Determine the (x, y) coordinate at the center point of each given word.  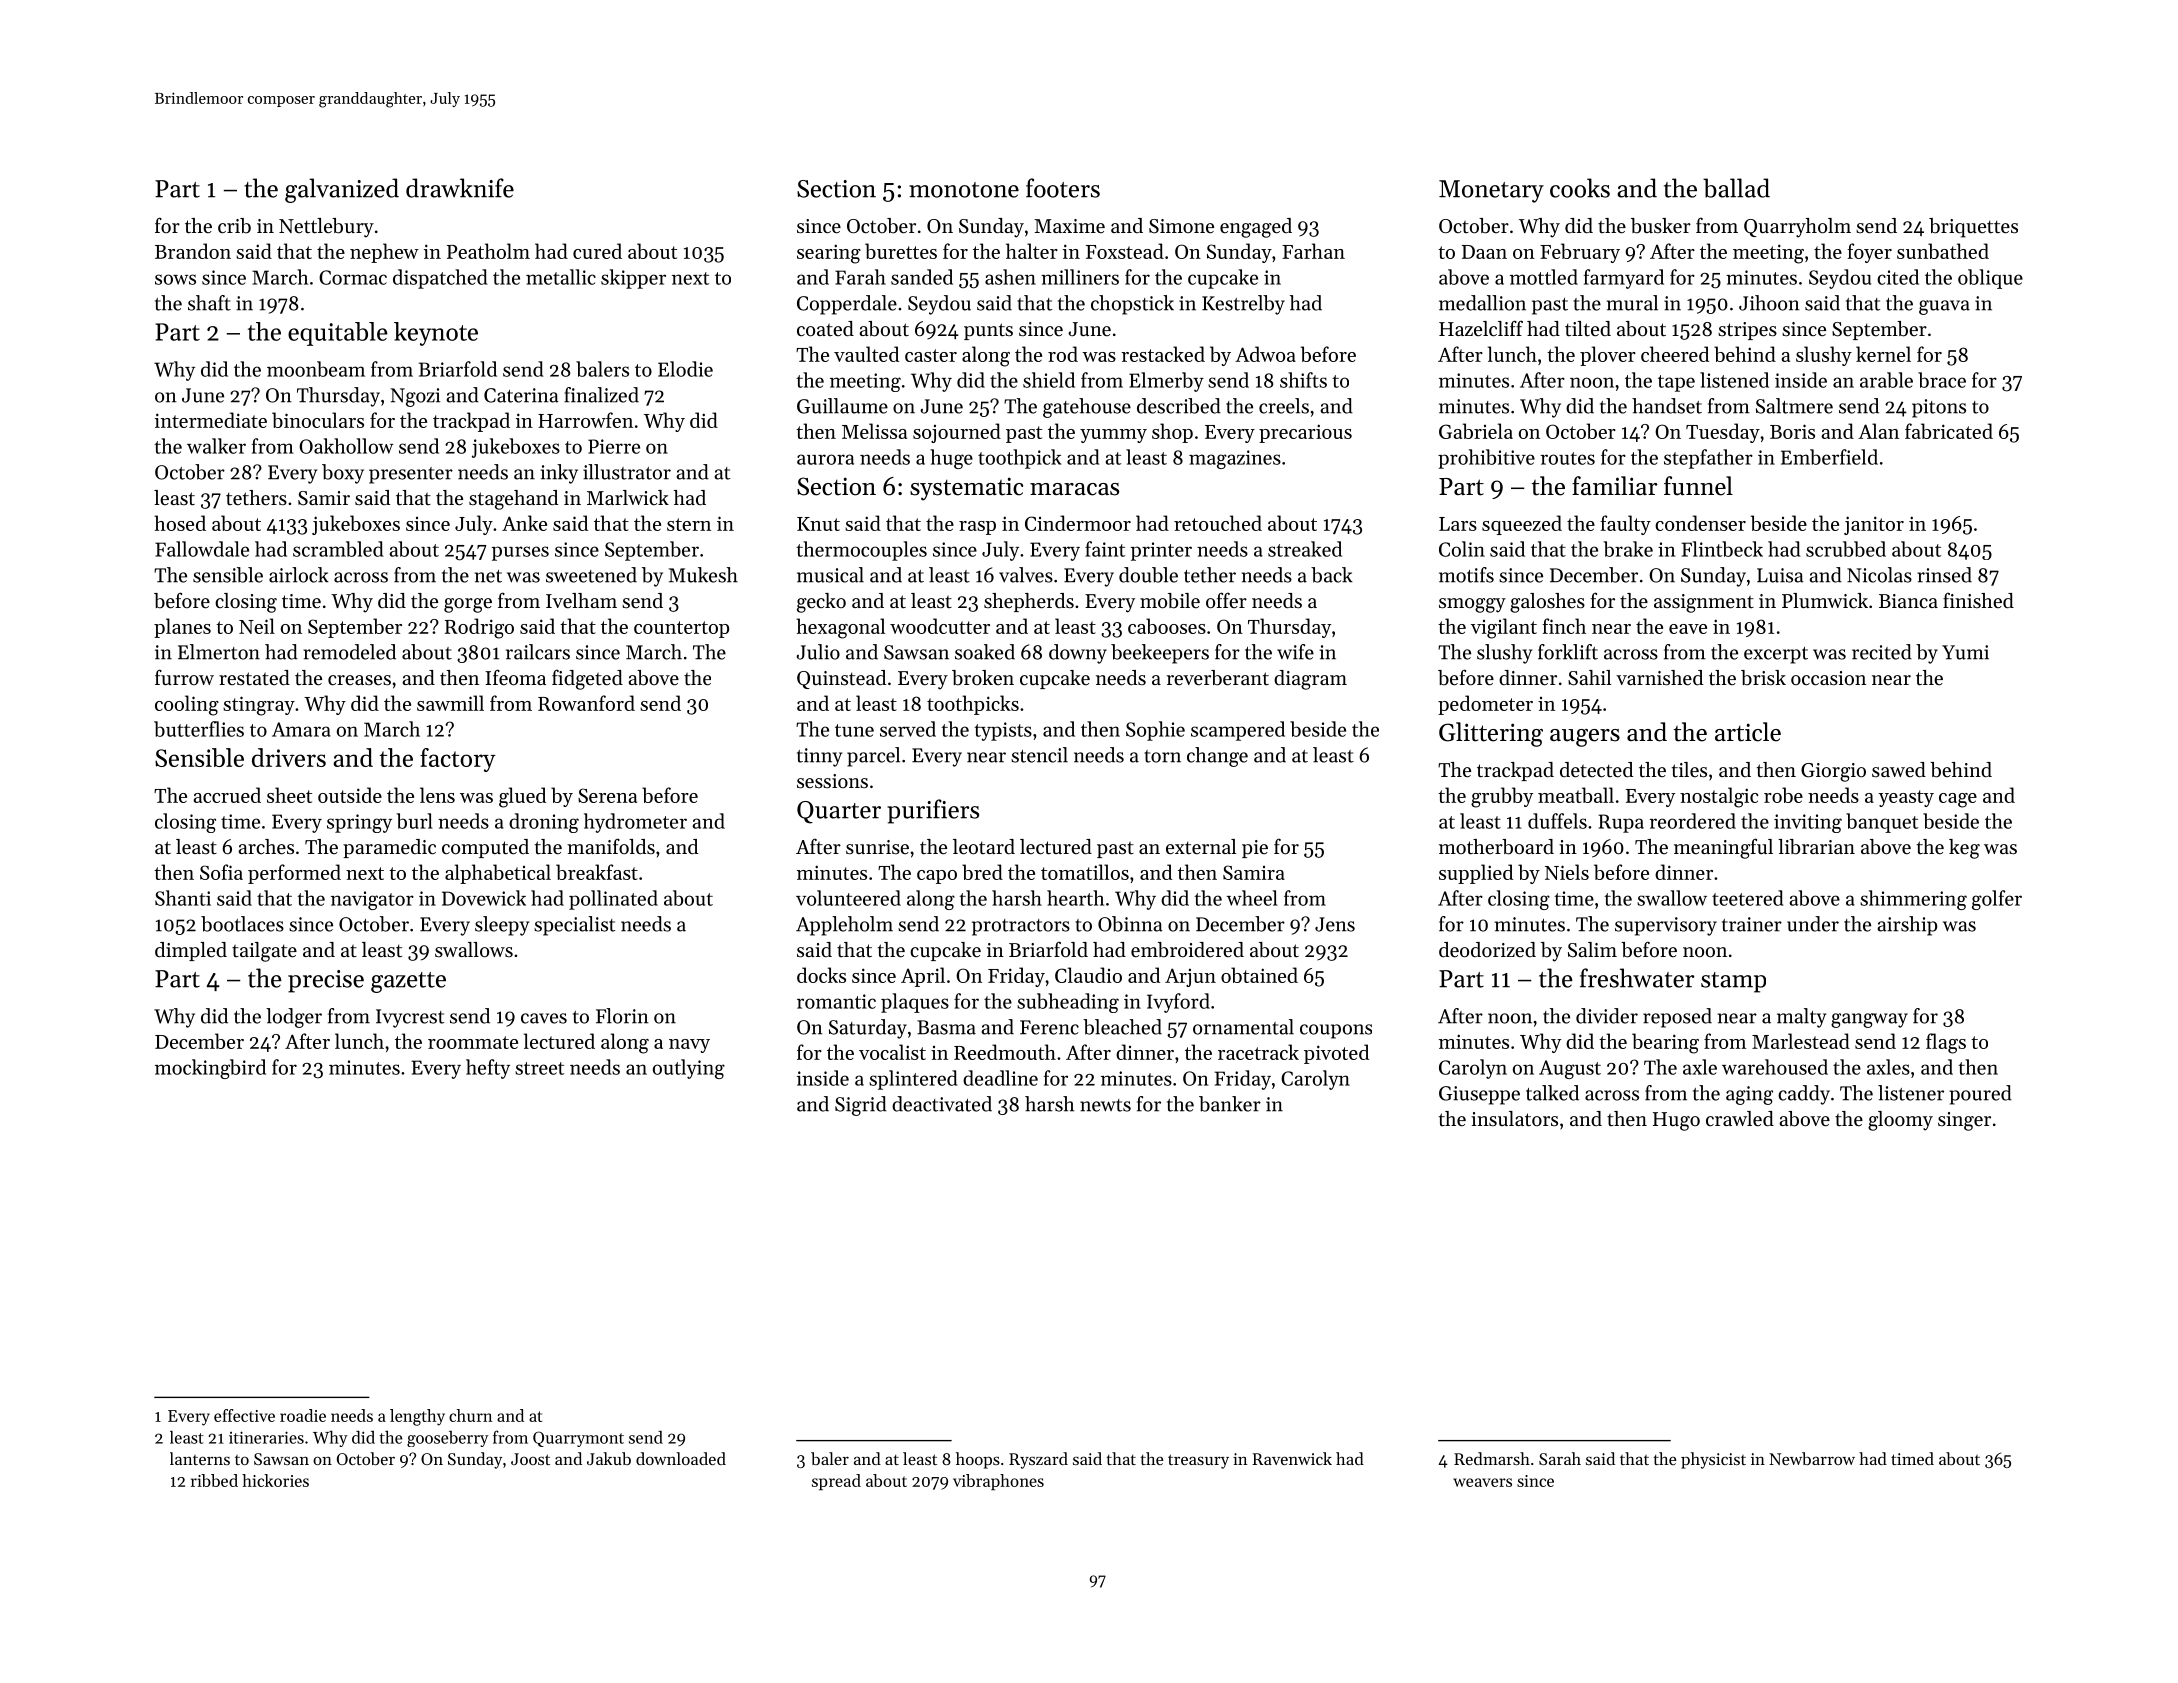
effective (244, 1415)
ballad (1736, 188)
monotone (964, 190)
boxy (343, 474)
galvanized (342, 190)
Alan (1878, 431)
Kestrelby (1243, 305)
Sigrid (861, 1106)
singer (1964, 1121)
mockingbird (210, 1069)
